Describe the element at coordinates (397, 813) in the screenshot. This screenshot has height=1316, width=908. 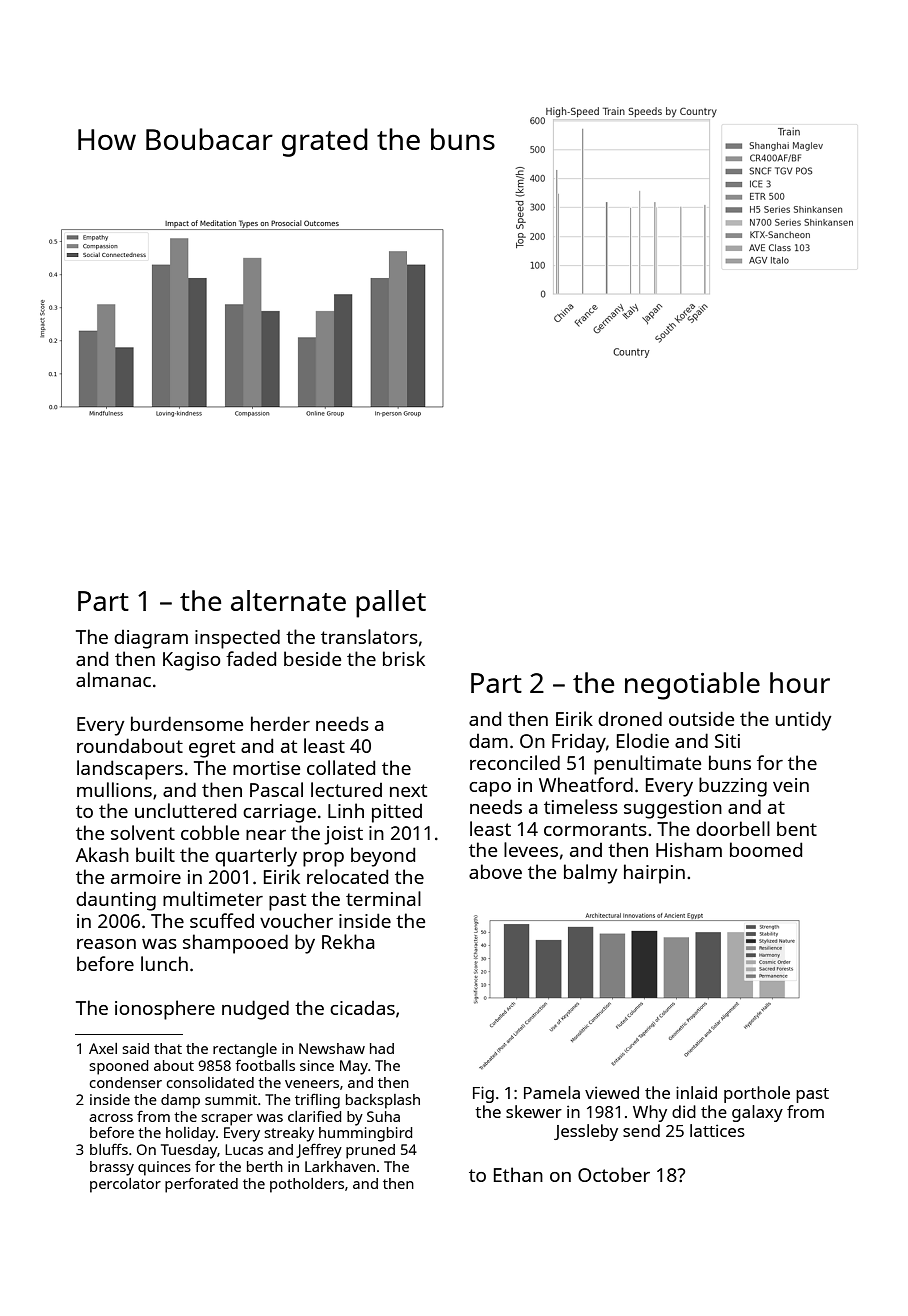
I see `pitted` at that location.
